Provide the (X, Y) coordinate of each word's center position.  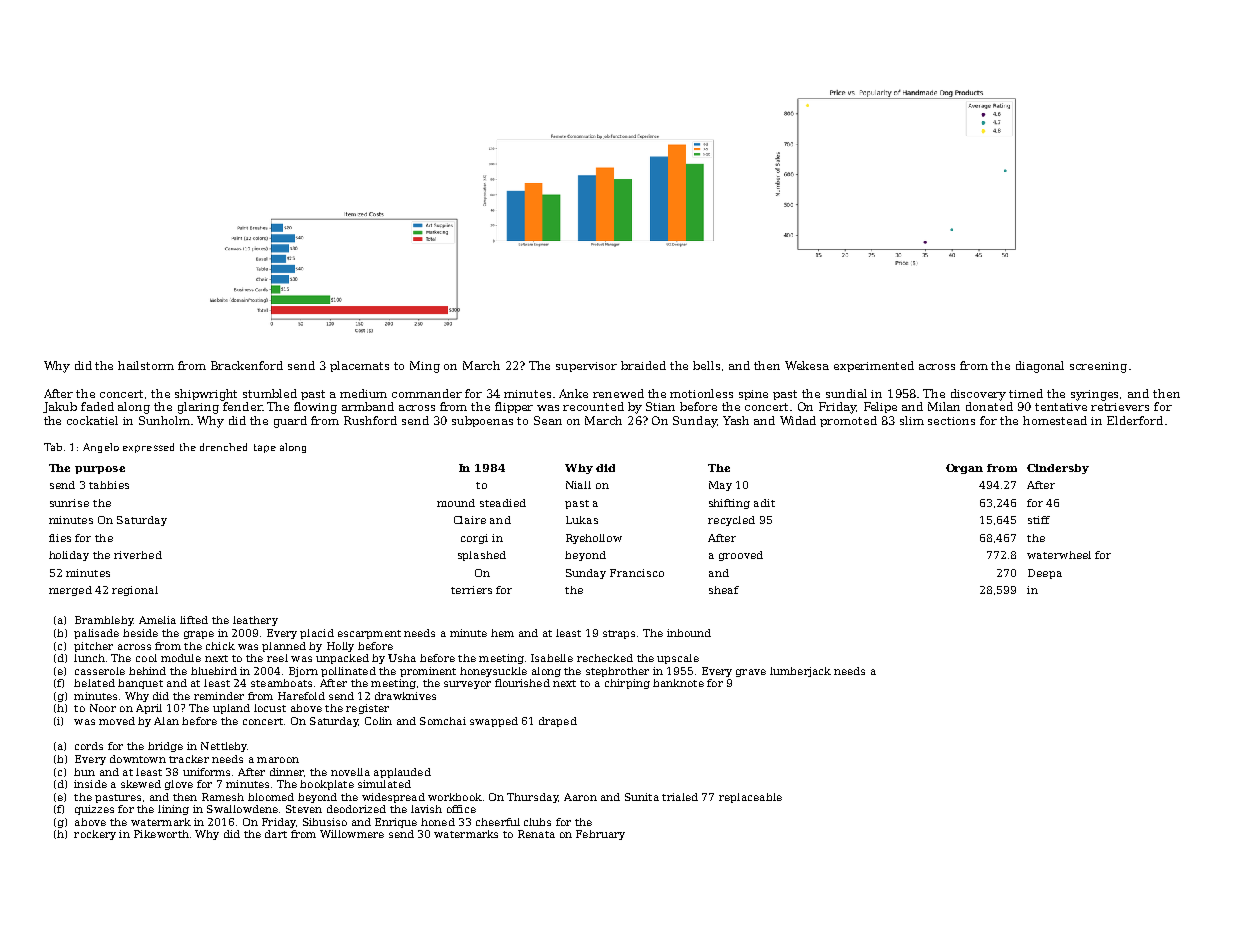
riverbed (138, 555)
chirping (627, 684)
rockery (95, 835)
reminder (219, 696)
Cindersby (1058, 469)
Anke (573, 393)
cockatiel (92, 420)
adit (764, 503)
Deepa (1045, 574)
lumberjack (800, 672)
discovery (978, 395)
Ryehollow (594, 539)
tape (265, 448)
